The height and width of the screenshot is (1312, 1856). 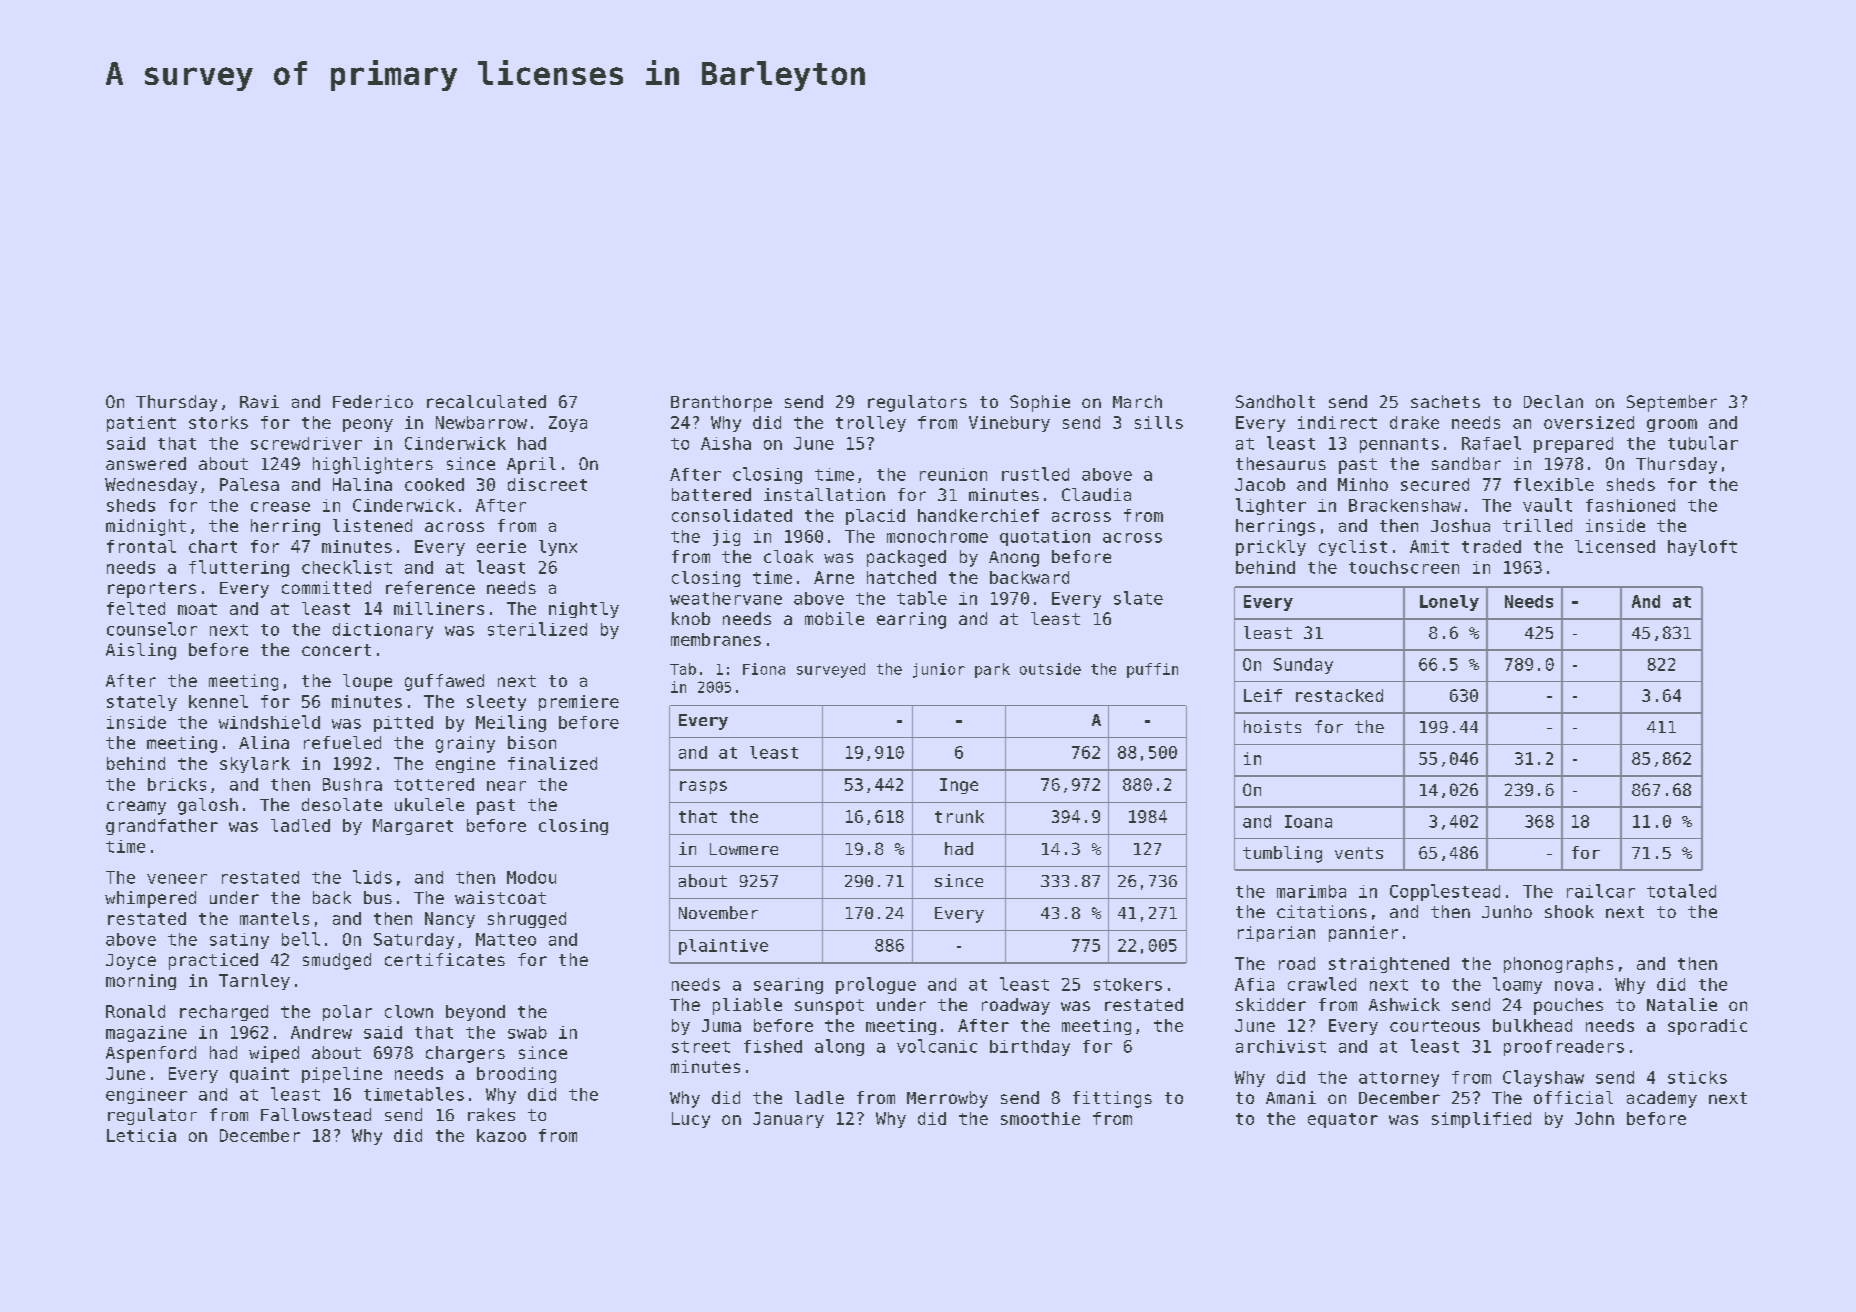 What do you see at coordinates (732, 515) in the screenshot?
I see `consolidated` at bounding box center [732, 515].
